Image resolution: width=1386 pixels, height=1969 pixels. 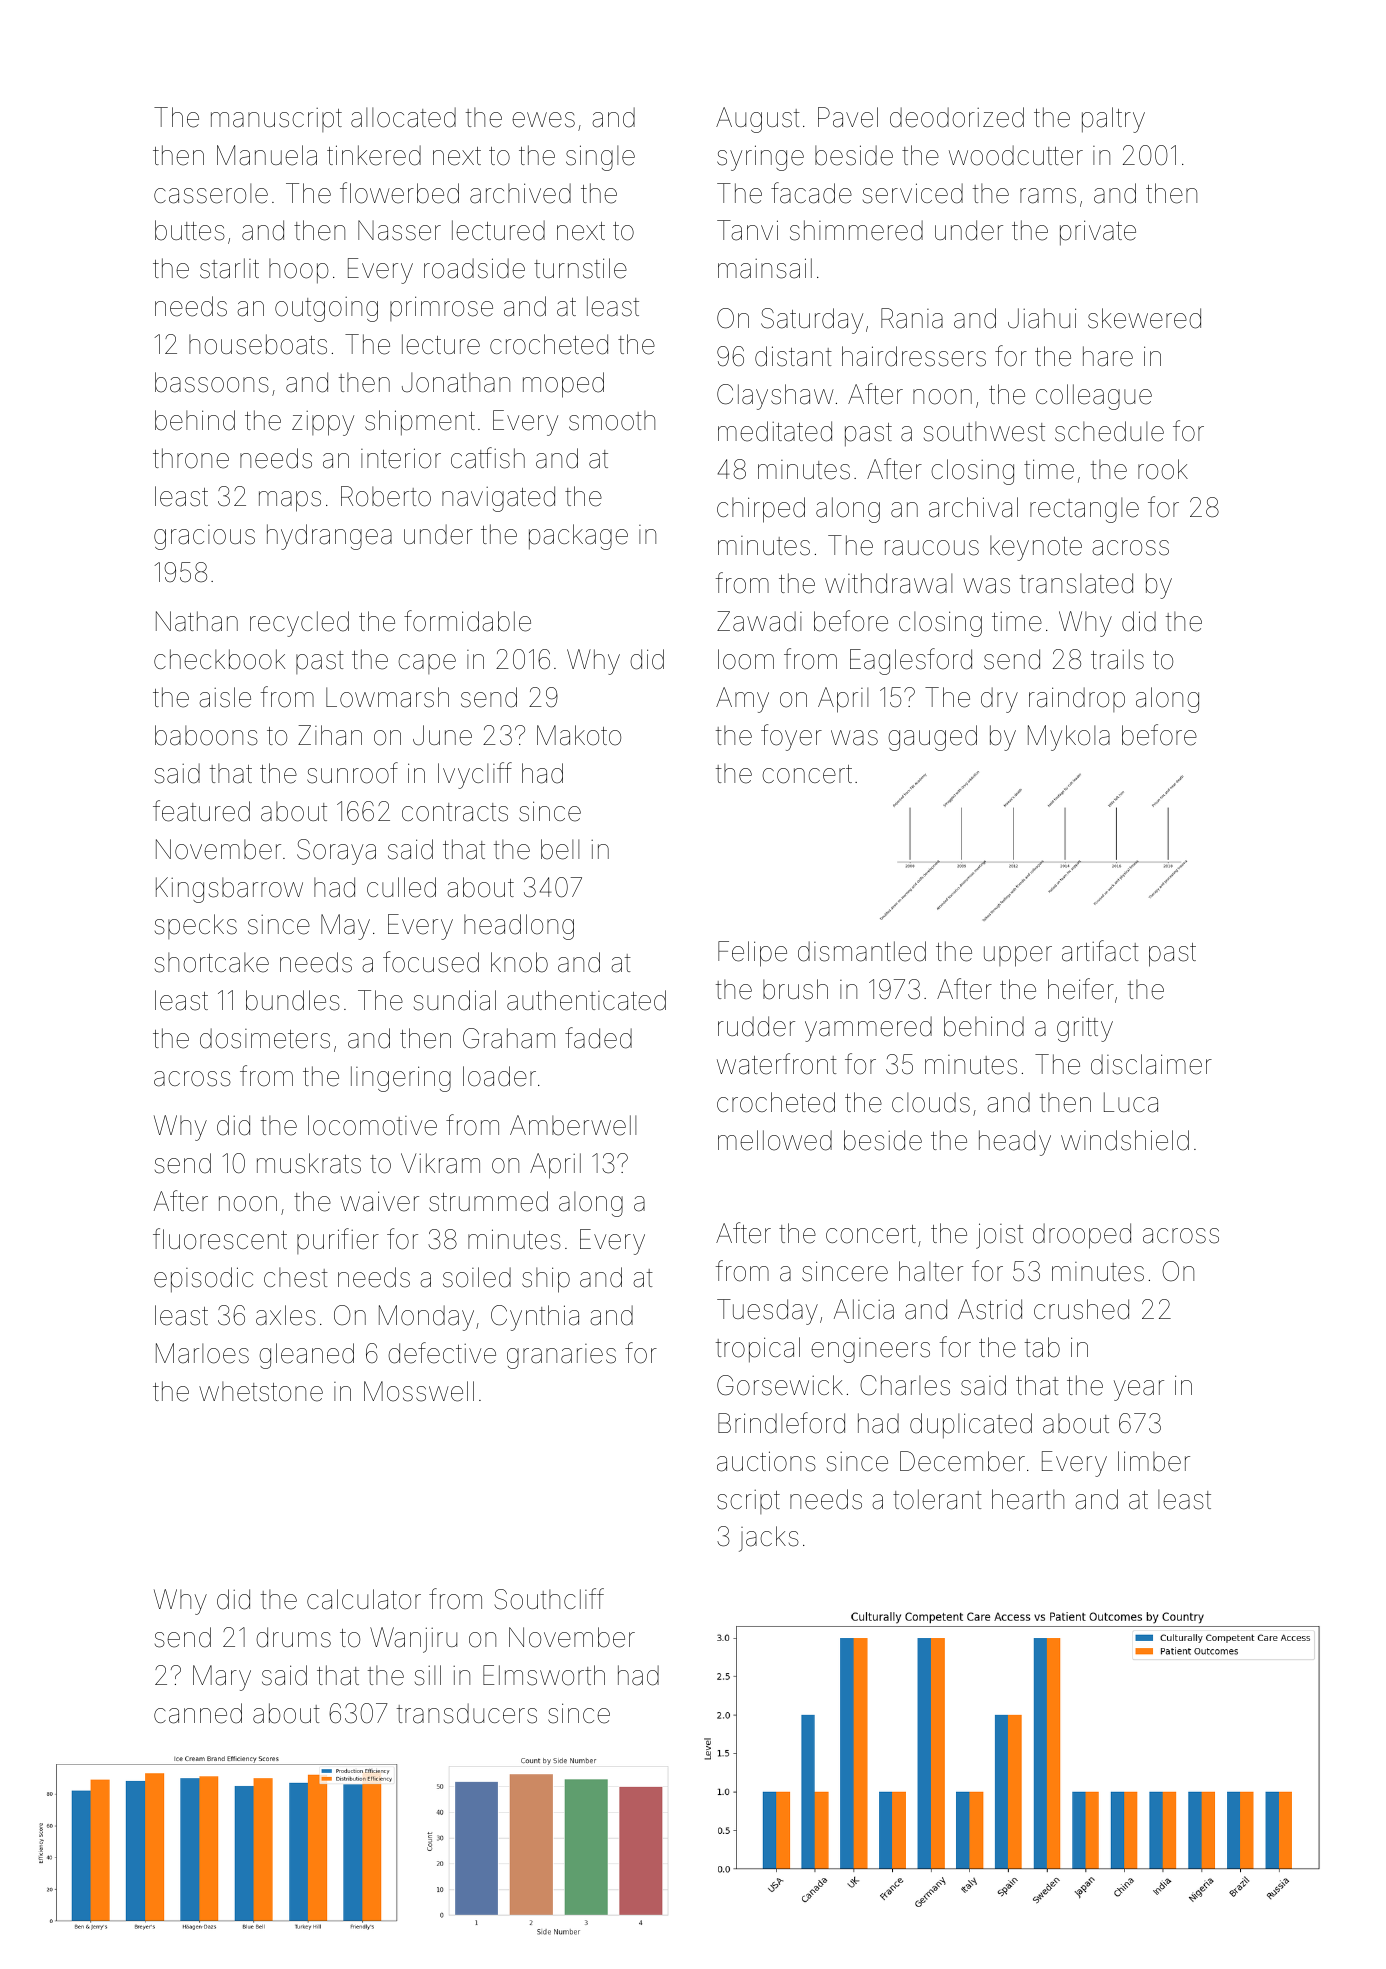 I want to click on starlit, so click(x=229, y=268).
